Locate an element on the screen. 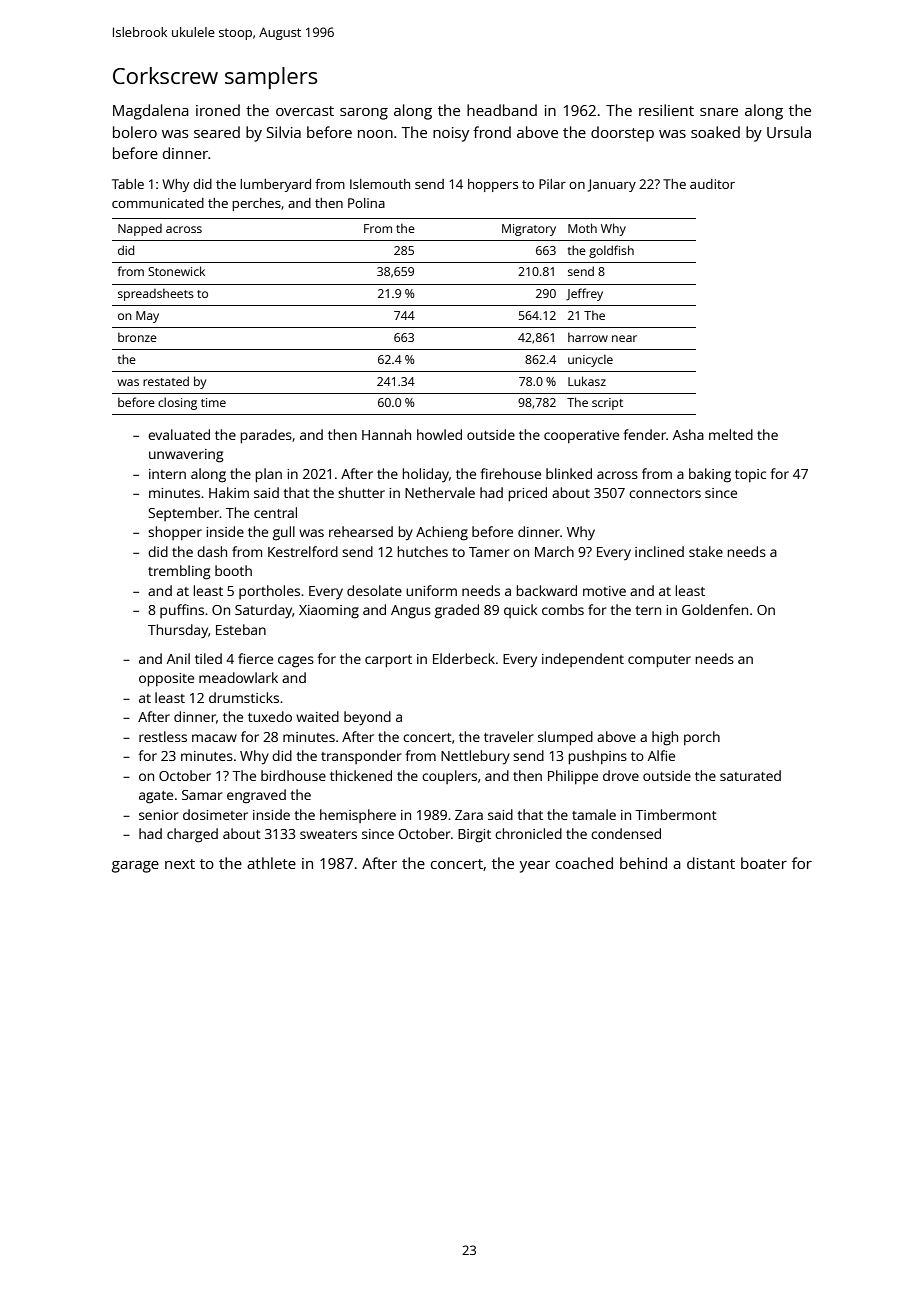 This screenshot has width=924, height=1308. goldfish is located at coordinates (611, 251).
